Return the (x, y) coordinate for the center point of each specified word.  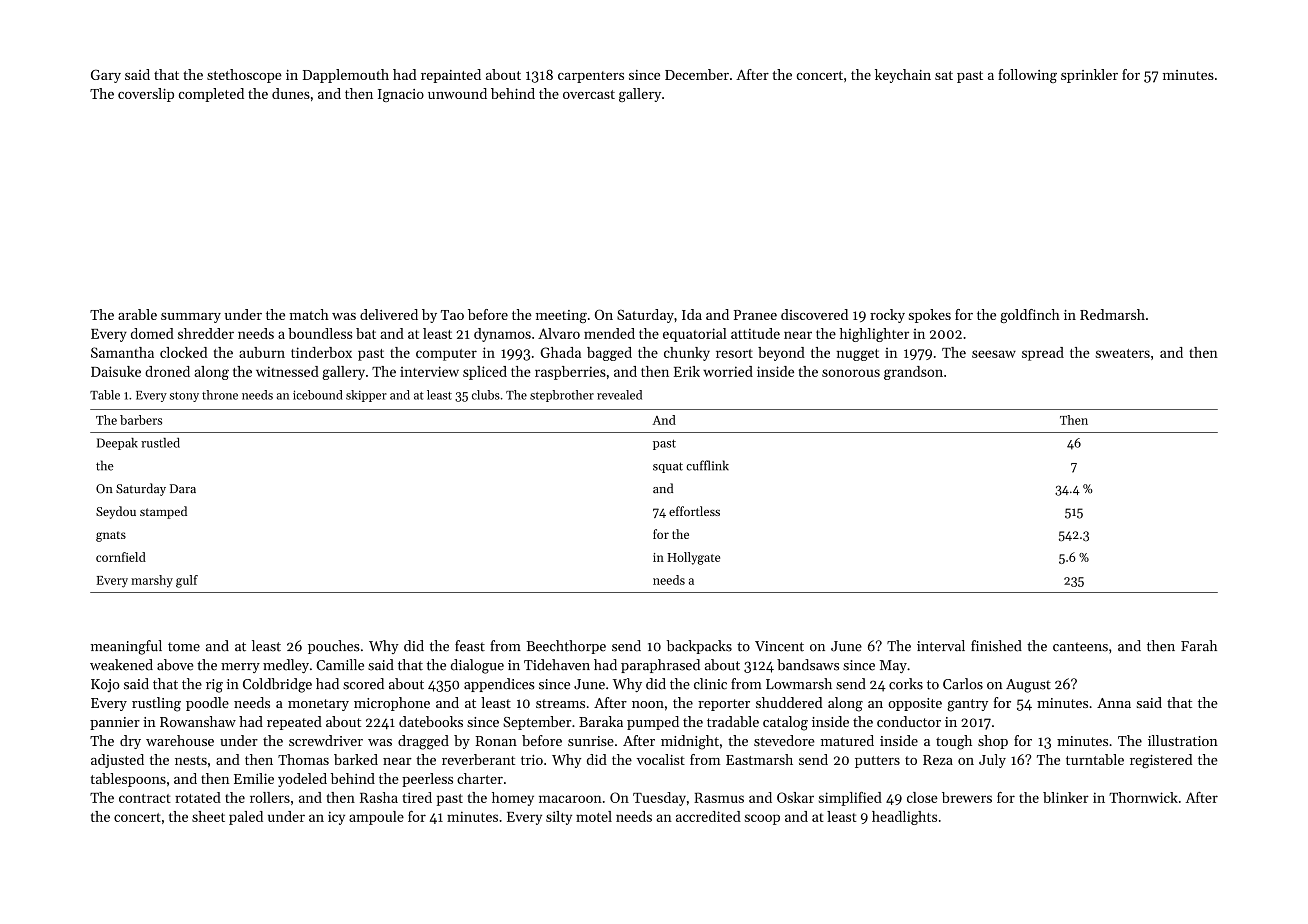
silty (559, 818)
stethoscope (244, 76)
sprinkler (1089, 76)
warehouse (180, 740)
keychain (903, 76)
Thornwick (1143, 797)
